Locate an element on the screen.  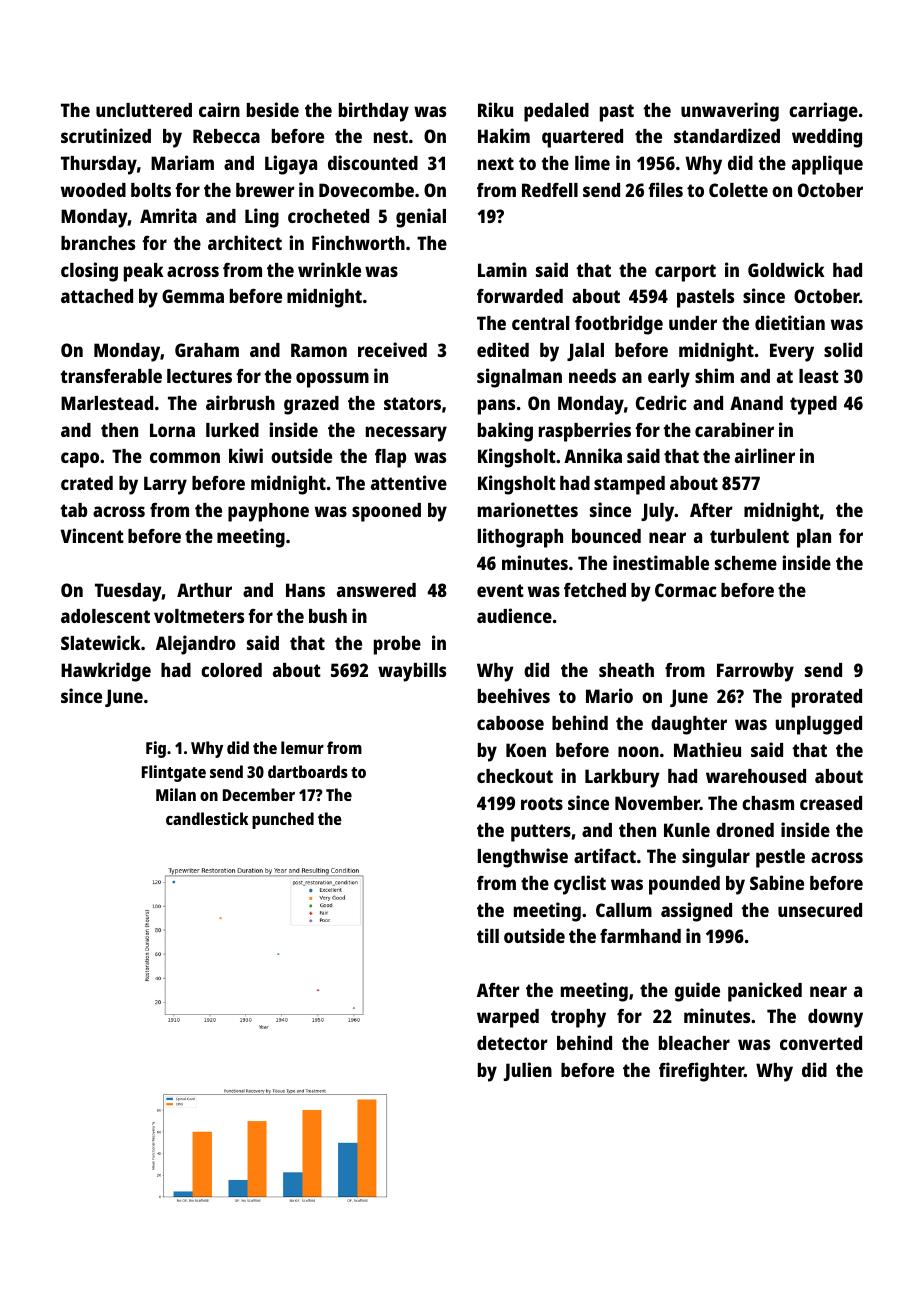
pedaled is located at coordinates (556, 112).
